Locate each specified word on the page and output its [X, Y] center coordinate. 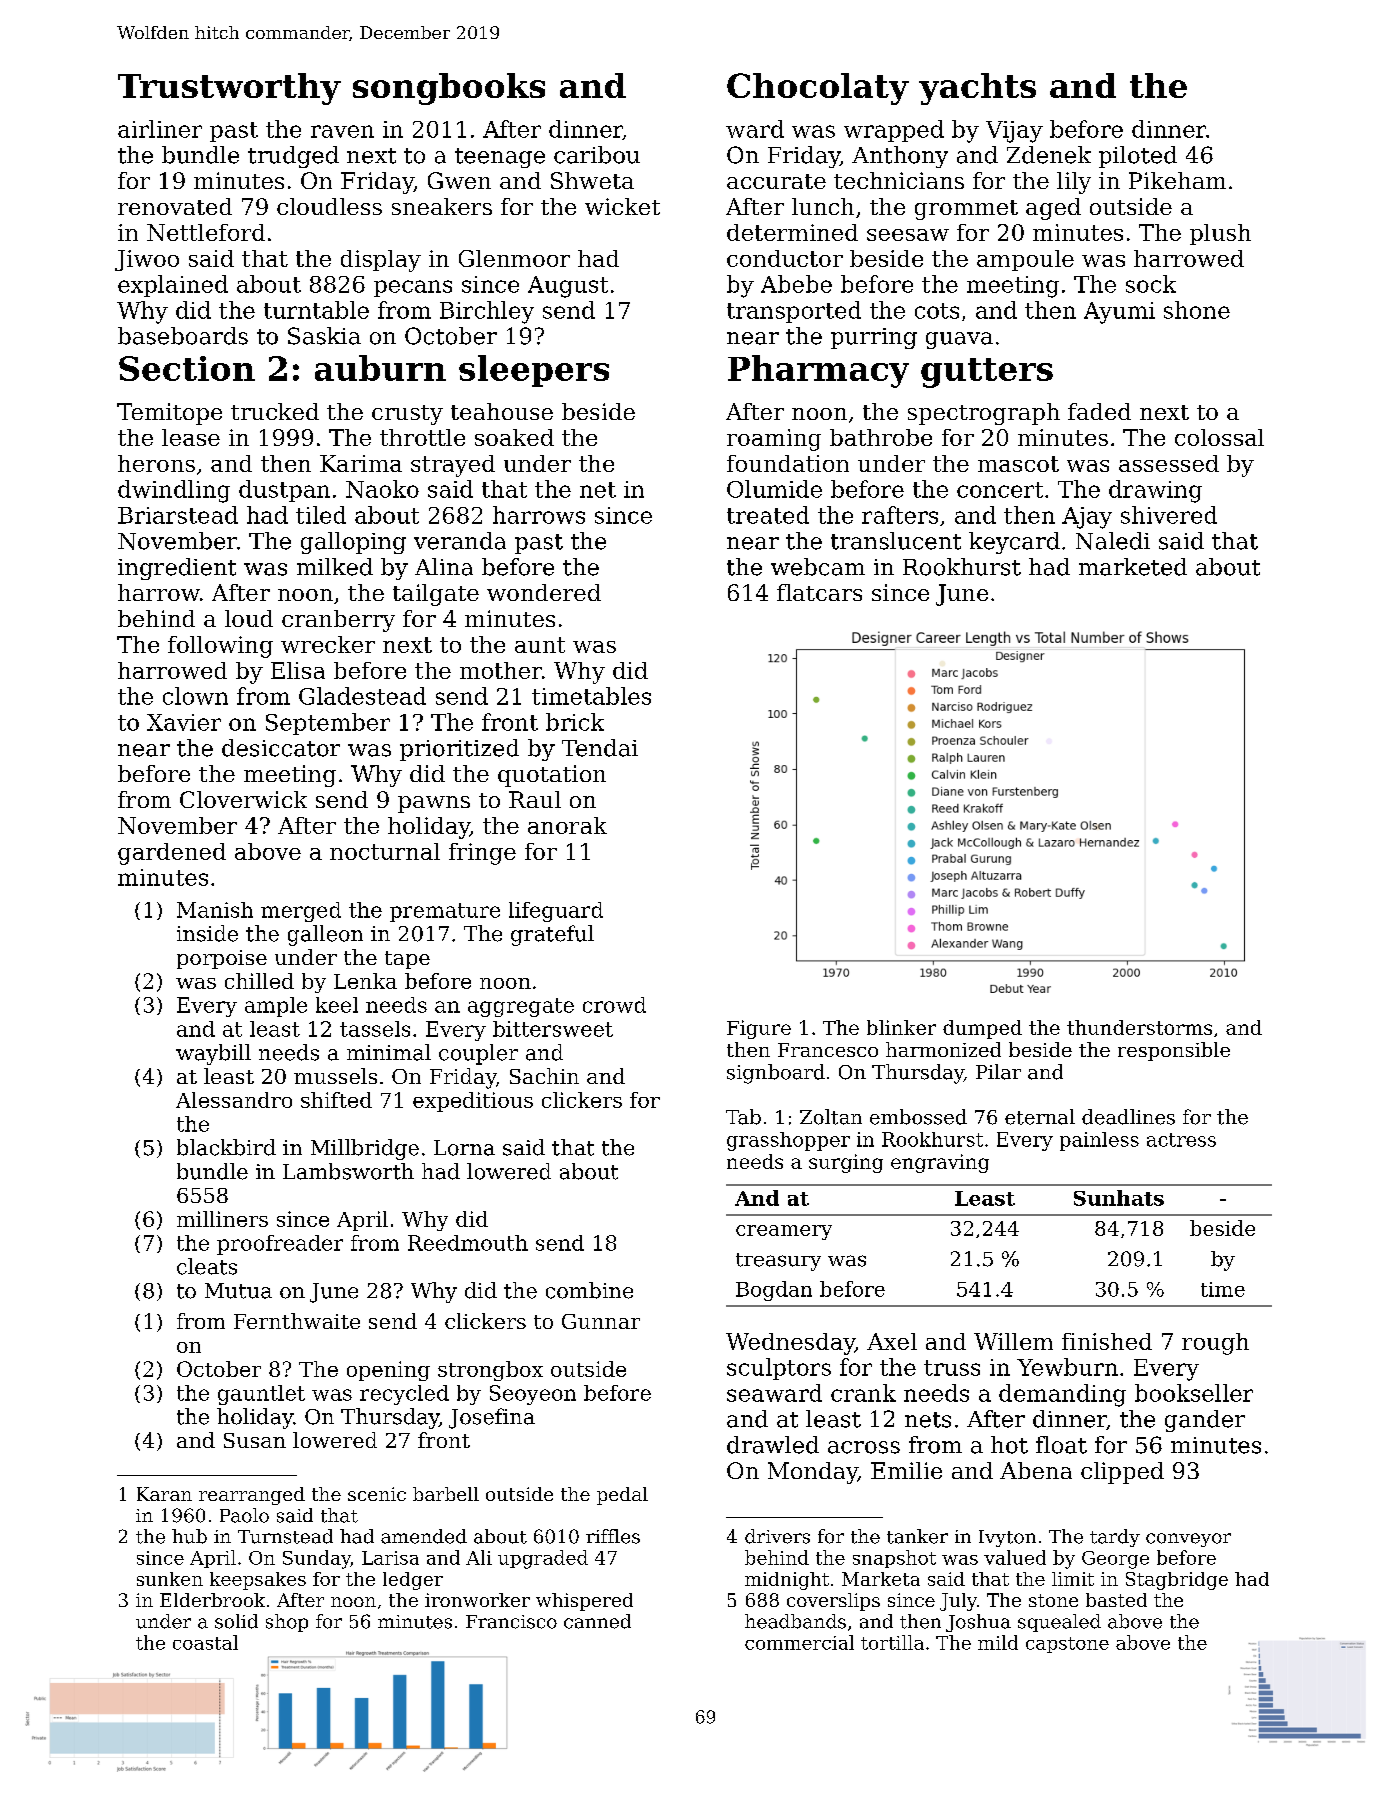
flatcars [819, 592]
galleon [325, 935]
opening [388, 1371]
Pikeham [1177, 180]
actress [1181, 1140]
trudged [293, 157]
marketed [1133, 567]
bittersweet [553, 1029]
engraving [940, 1163]
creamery [784, 1232]
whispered [584, 1602]
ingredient [177, 569]
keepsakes [258, 1581]
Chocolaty [818, 89]
